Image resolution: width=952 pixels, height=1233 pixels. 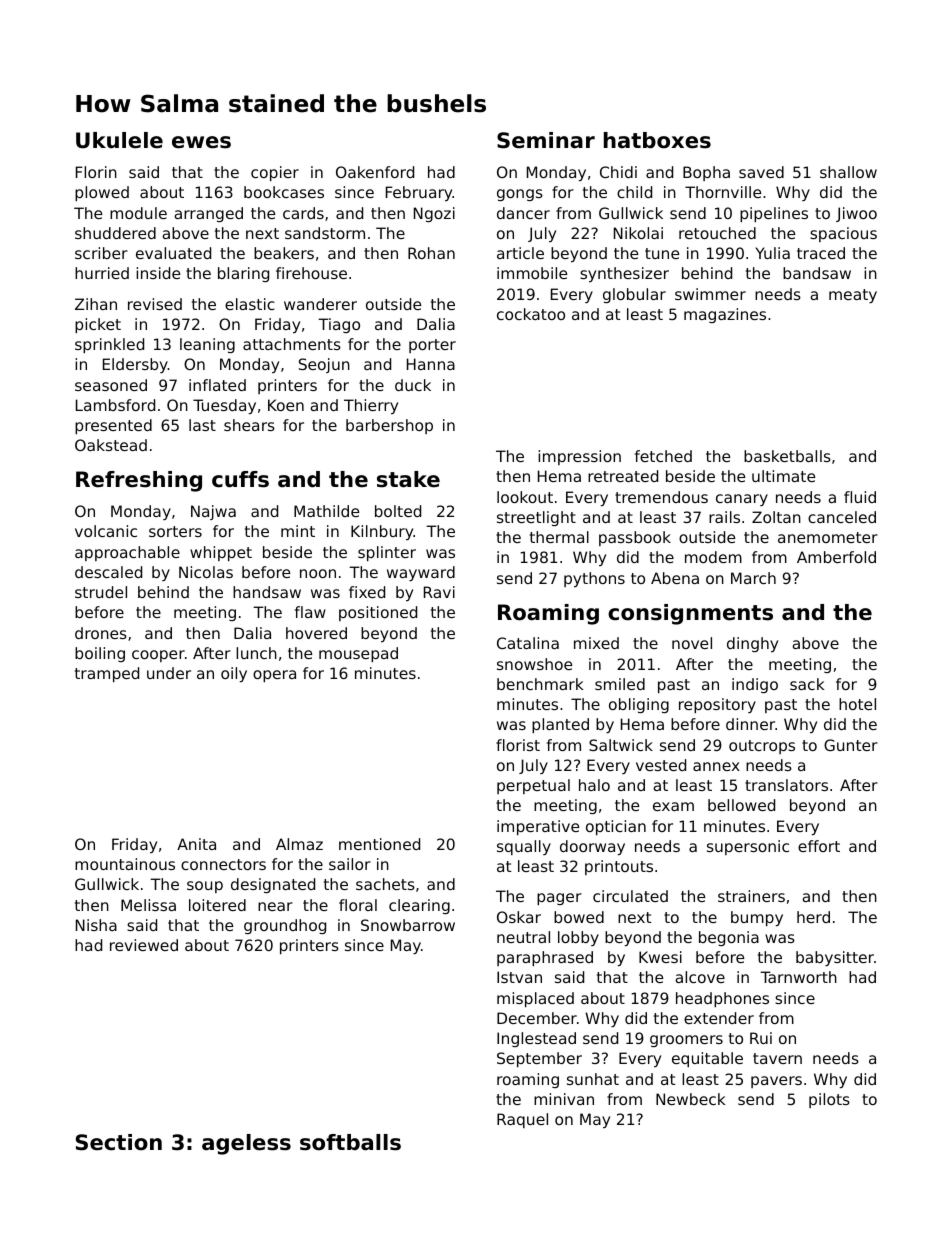 I want to click on benchmark, so click(x=540, y=684).
